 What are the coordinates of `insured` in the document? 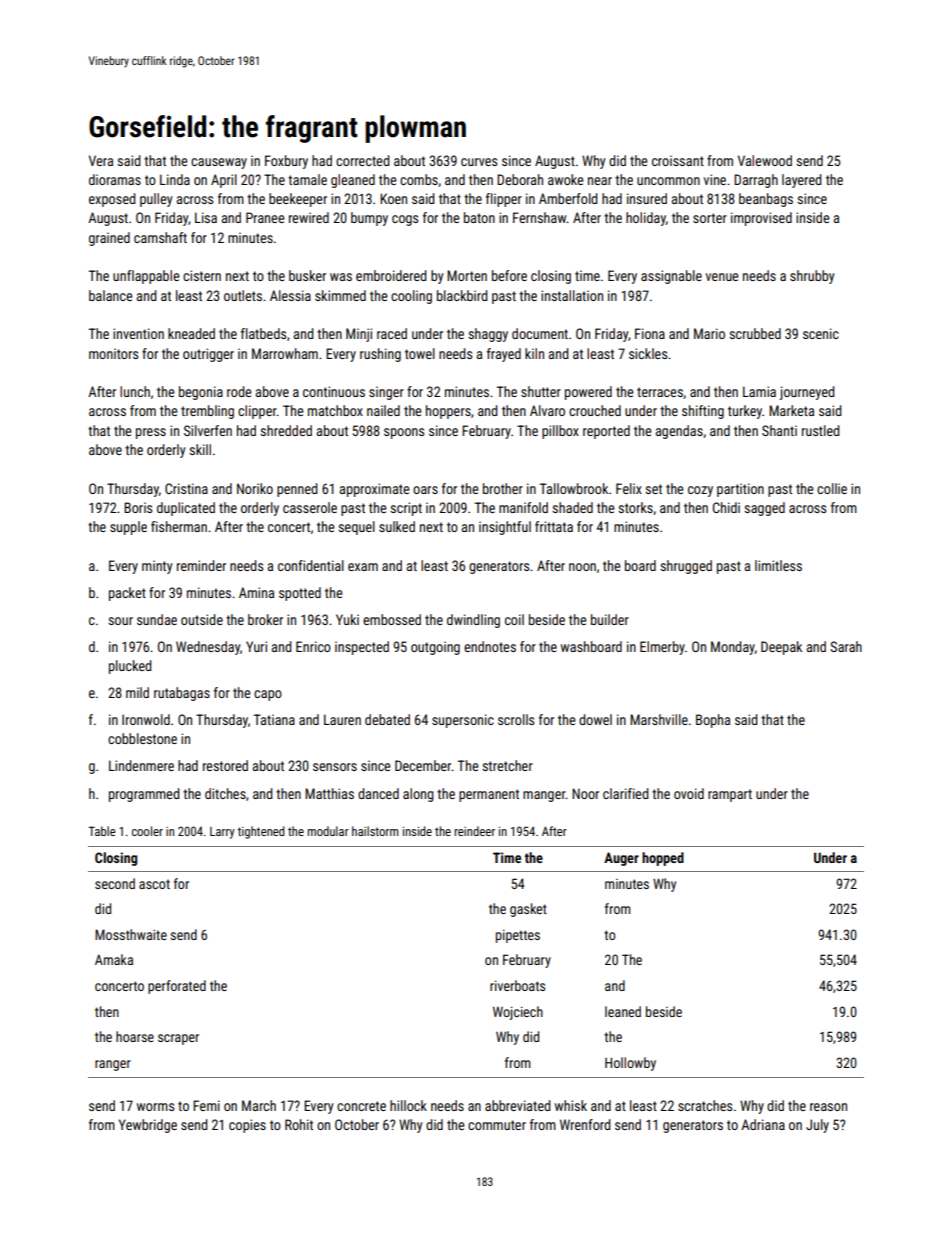 It's located at (647, 198).
